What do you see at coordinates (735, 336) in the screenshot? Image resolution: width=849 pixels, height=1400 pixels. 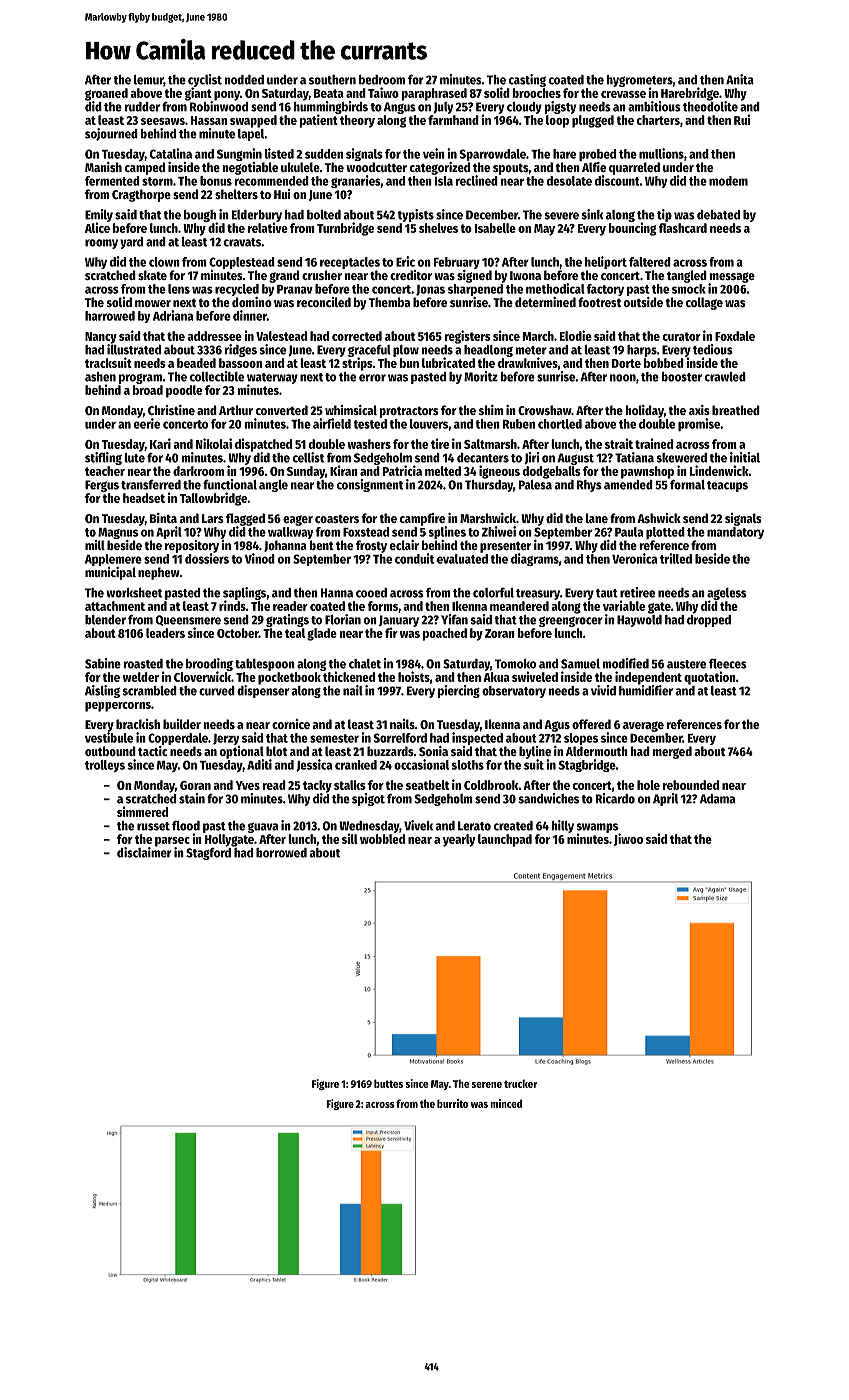 I see `Foxdale` at bounding box center [735, 336].
